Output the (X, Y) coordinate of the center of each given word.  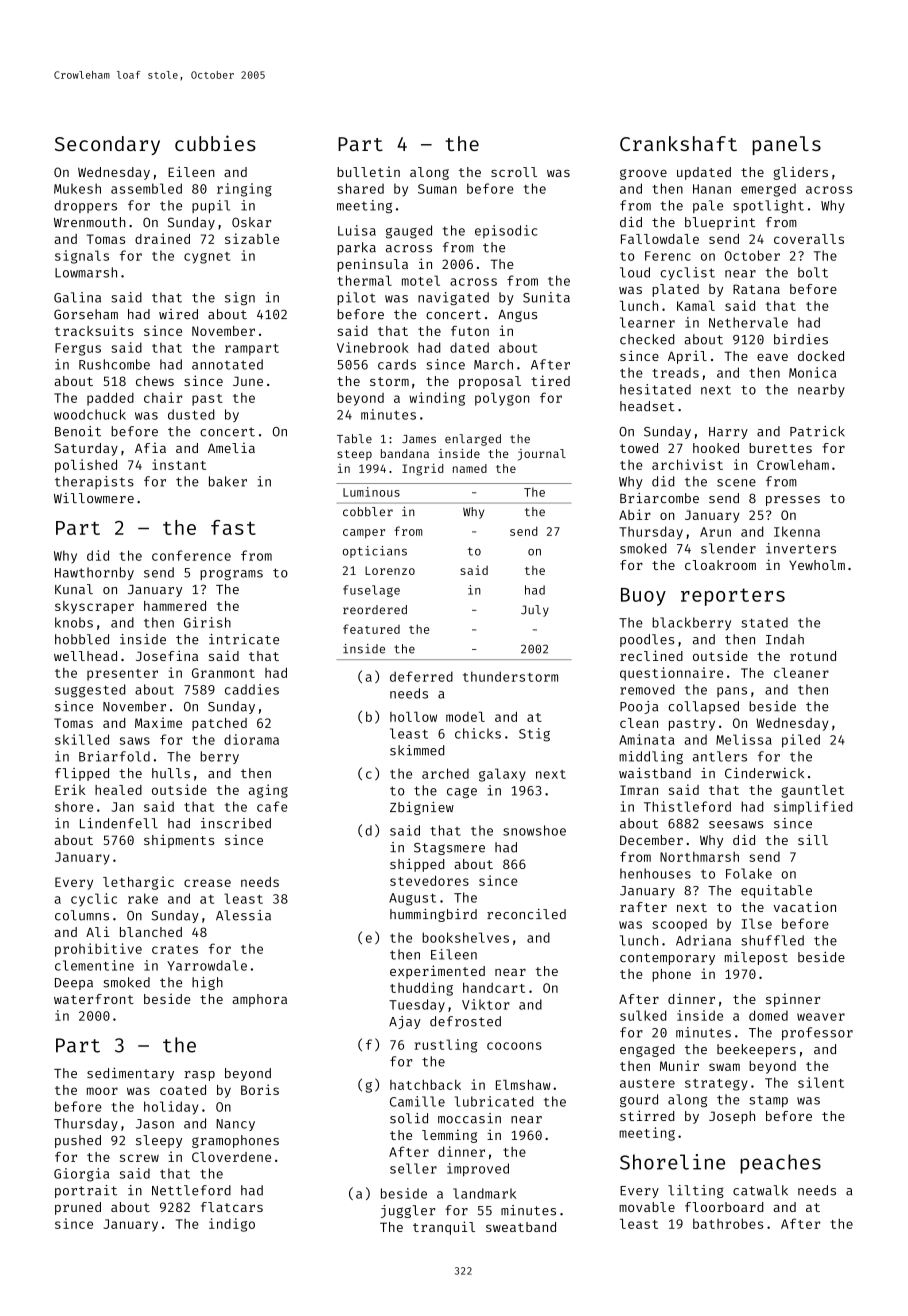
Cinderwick (764, 773)
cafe (272, 806)
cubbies (215, 143)
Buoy (643, 597)
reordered (375, 609)
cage (462, 792)
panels (786, 145)
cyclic (94, 900)
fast (233, 527)
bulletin (368, 171)
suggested (90, 691)
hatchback (425, 1084)
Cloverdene (231, 1157)
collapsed (704, 707)
